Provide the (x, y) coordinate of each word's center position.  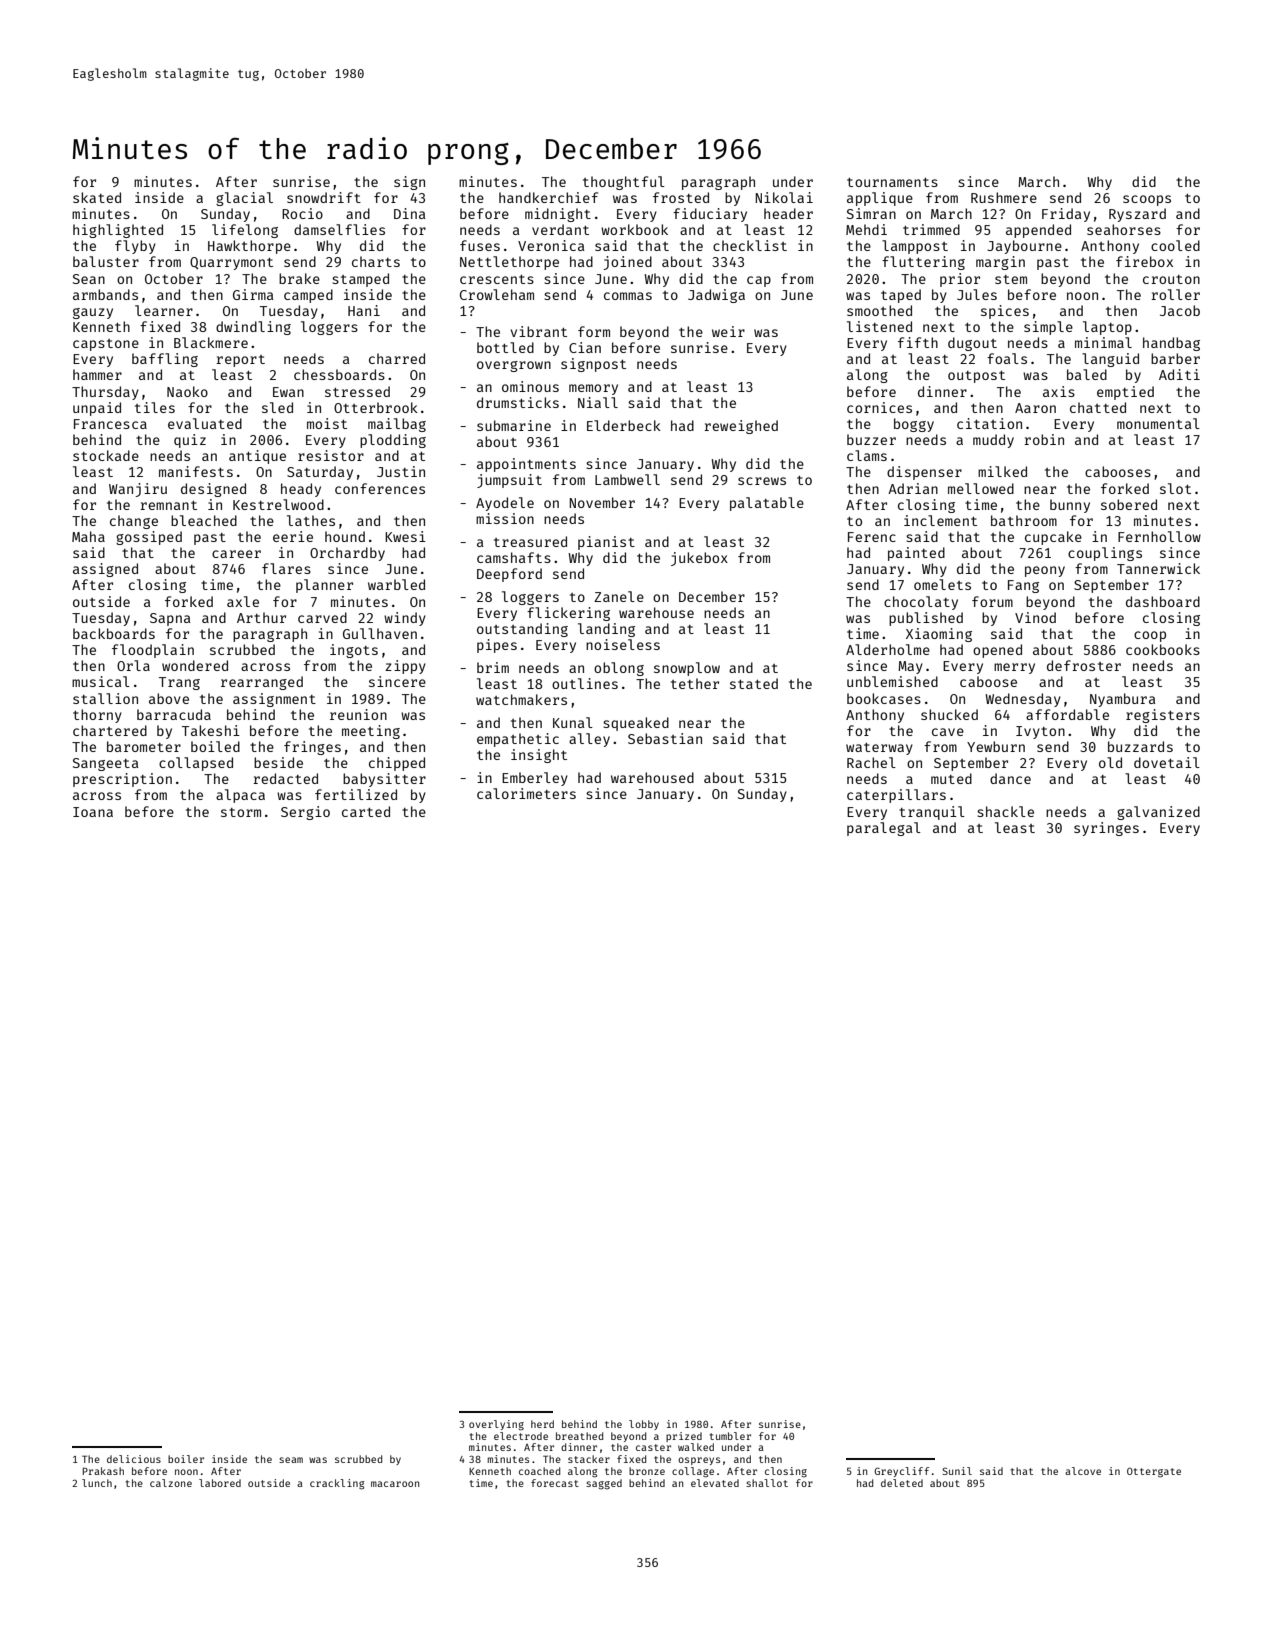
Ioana (93, 812)
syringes (1106, 829)
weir (728, 331)
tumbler (730, 1436)
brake (299, 278)
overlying (496, 1425)
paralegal (884, 829)
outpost (976, 377)
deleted (902, 1483)
